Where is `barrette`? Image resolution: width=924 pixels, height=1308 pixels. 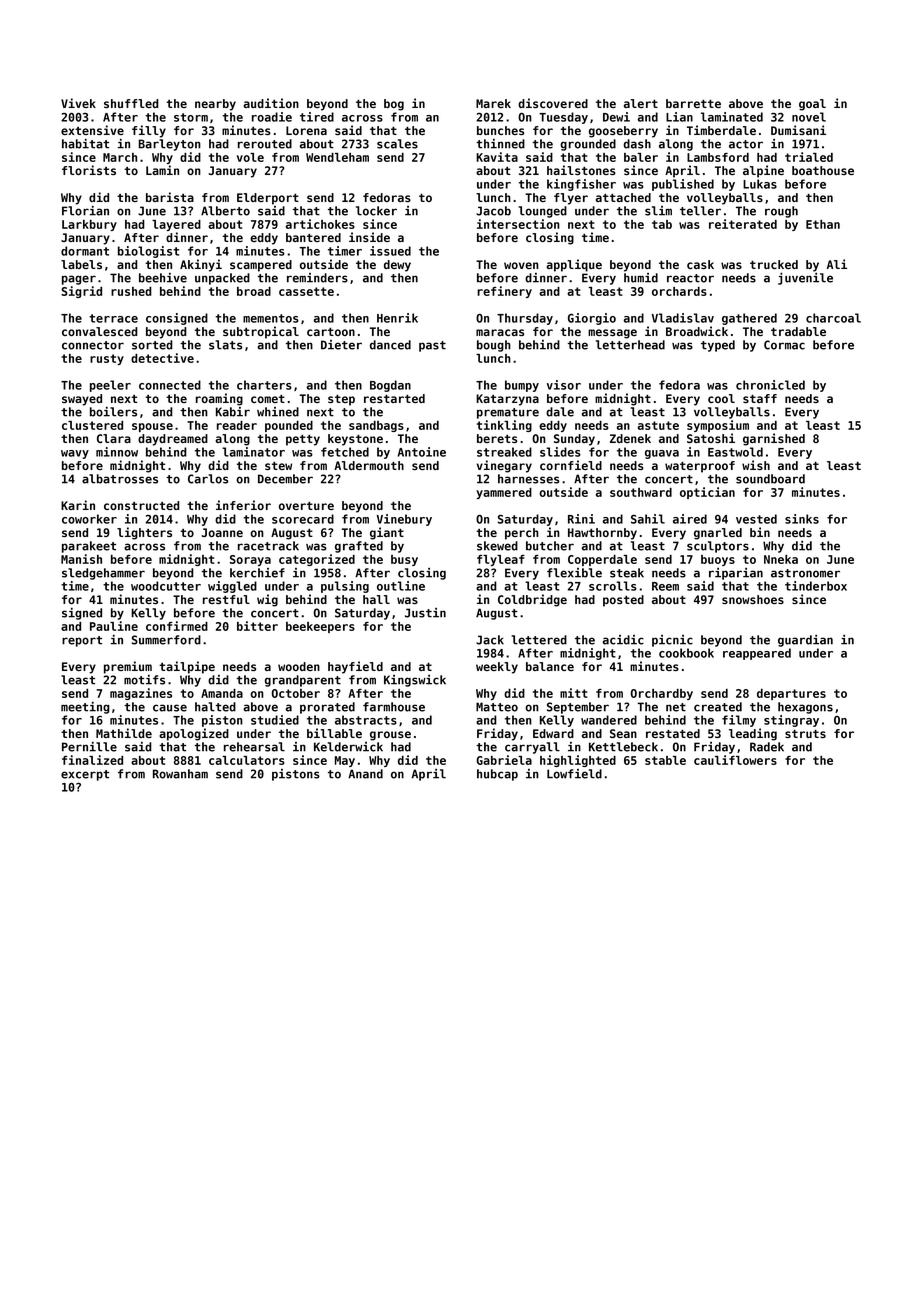
barrette is located at coordinates (693, 103).
